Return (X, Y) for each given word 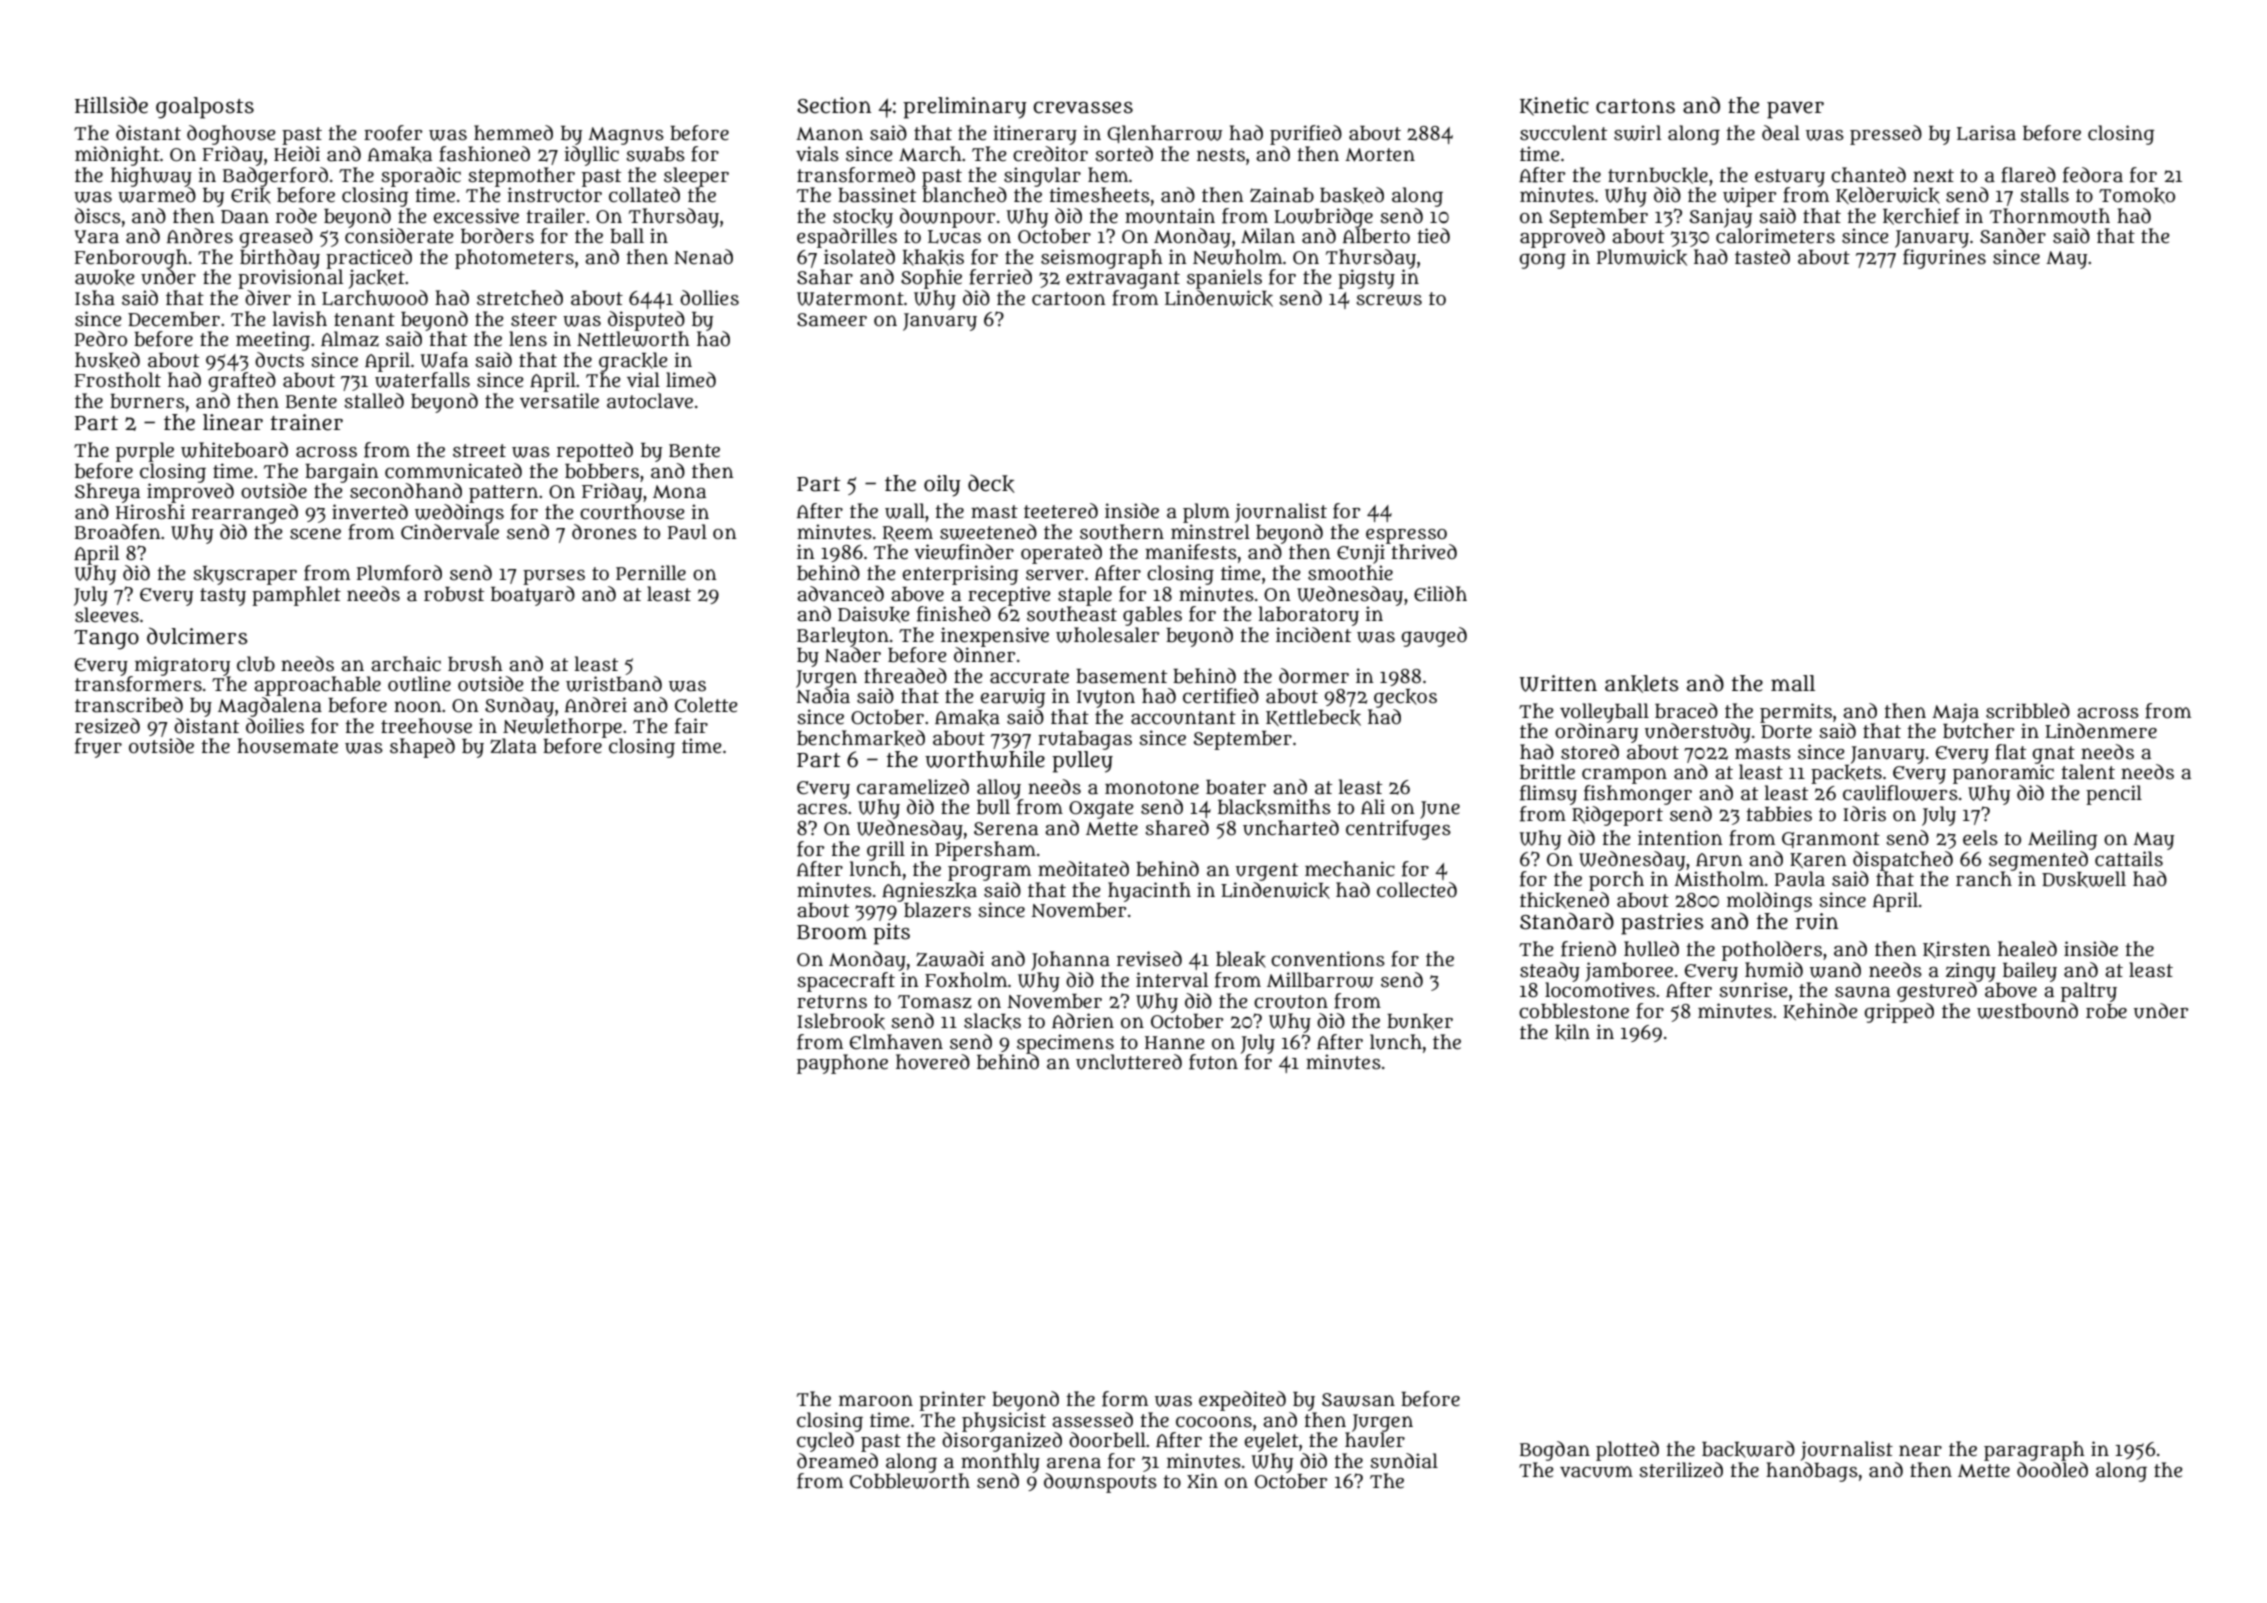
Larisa (1986, 133)
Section (834, 105)
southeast (1072, 614)
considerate (399, 236)
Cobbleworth (910, 1481)
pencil (2114, 795)
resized (107, 726)
